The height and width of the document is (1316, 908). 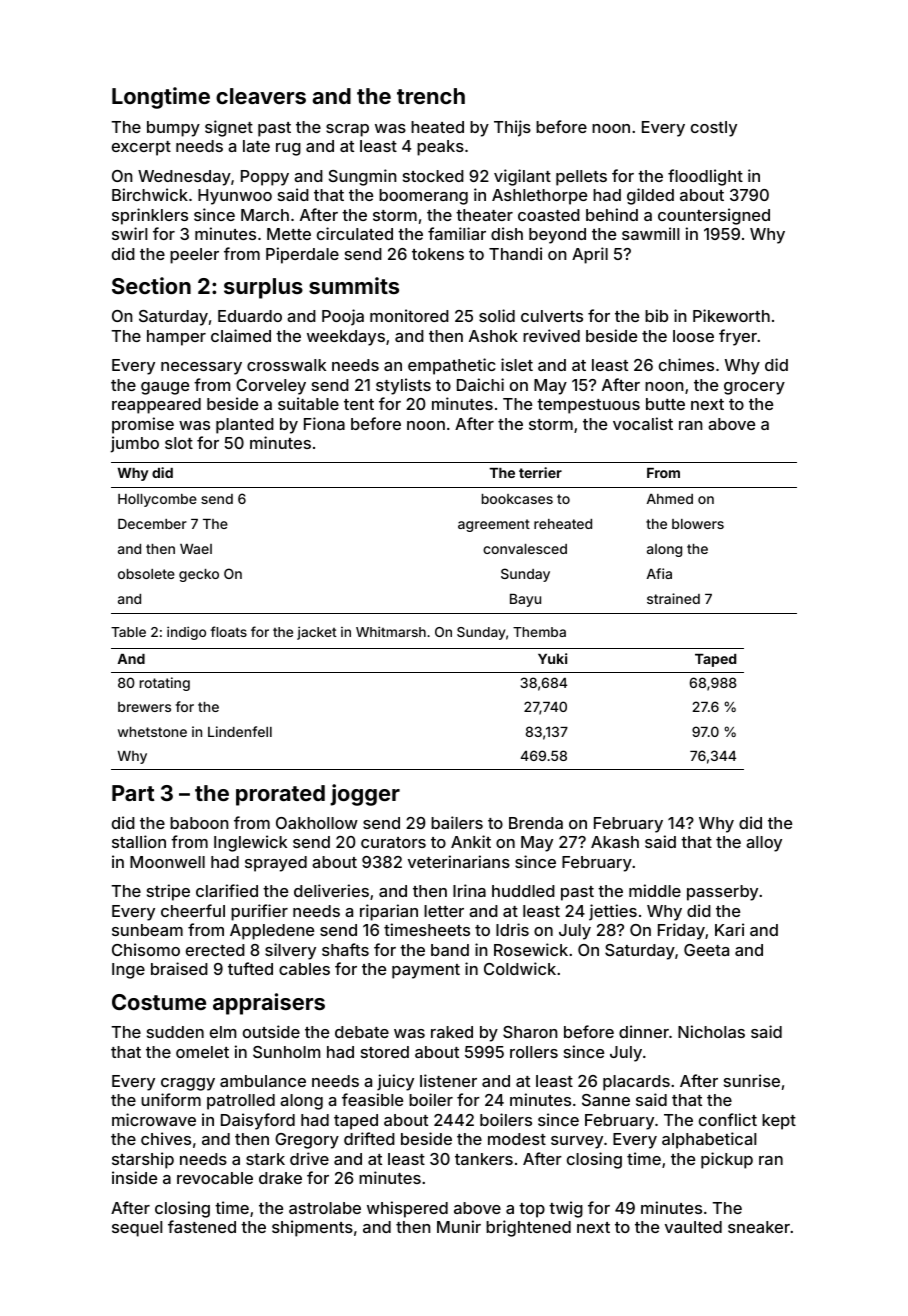 I want to click on Wael, so click(x=196, y=549).
